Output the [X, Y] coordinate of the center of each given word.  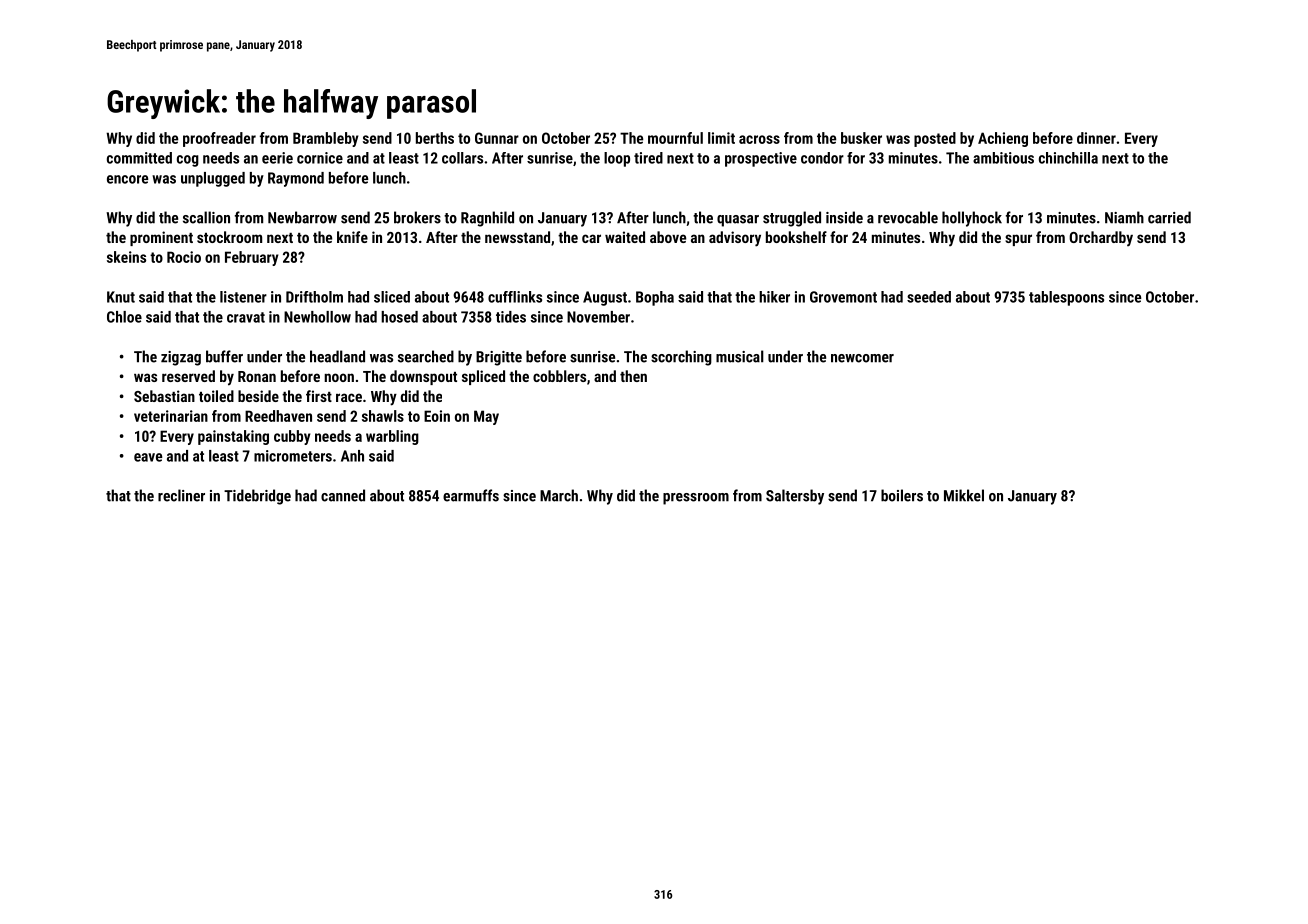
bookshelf [796, 237]
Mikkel [964, 495]
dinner [1096, 138]
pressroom [696, 499]
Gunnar [497, 138]
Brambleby [326, 139]
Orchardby [1101, 238]
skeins [126, 257]
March [559, 495]
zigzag [181, 358]
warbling [392, 437]
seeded [929, 297]
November [598, 317]
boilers [902, 495]
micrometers [293, 456]
